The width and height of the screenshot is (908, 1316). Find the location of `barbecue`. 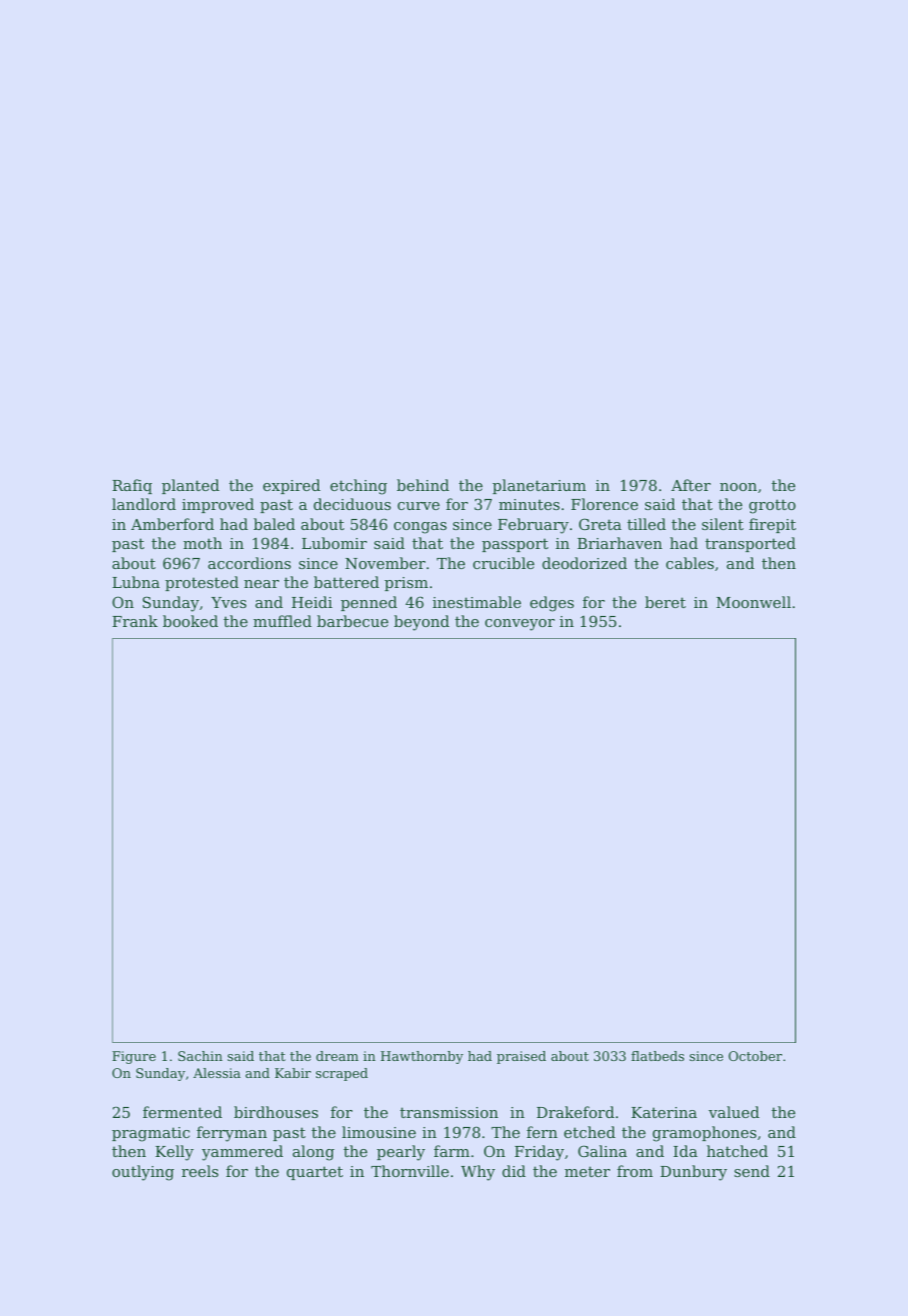

barbecue is located at coordinates (352, 621).
